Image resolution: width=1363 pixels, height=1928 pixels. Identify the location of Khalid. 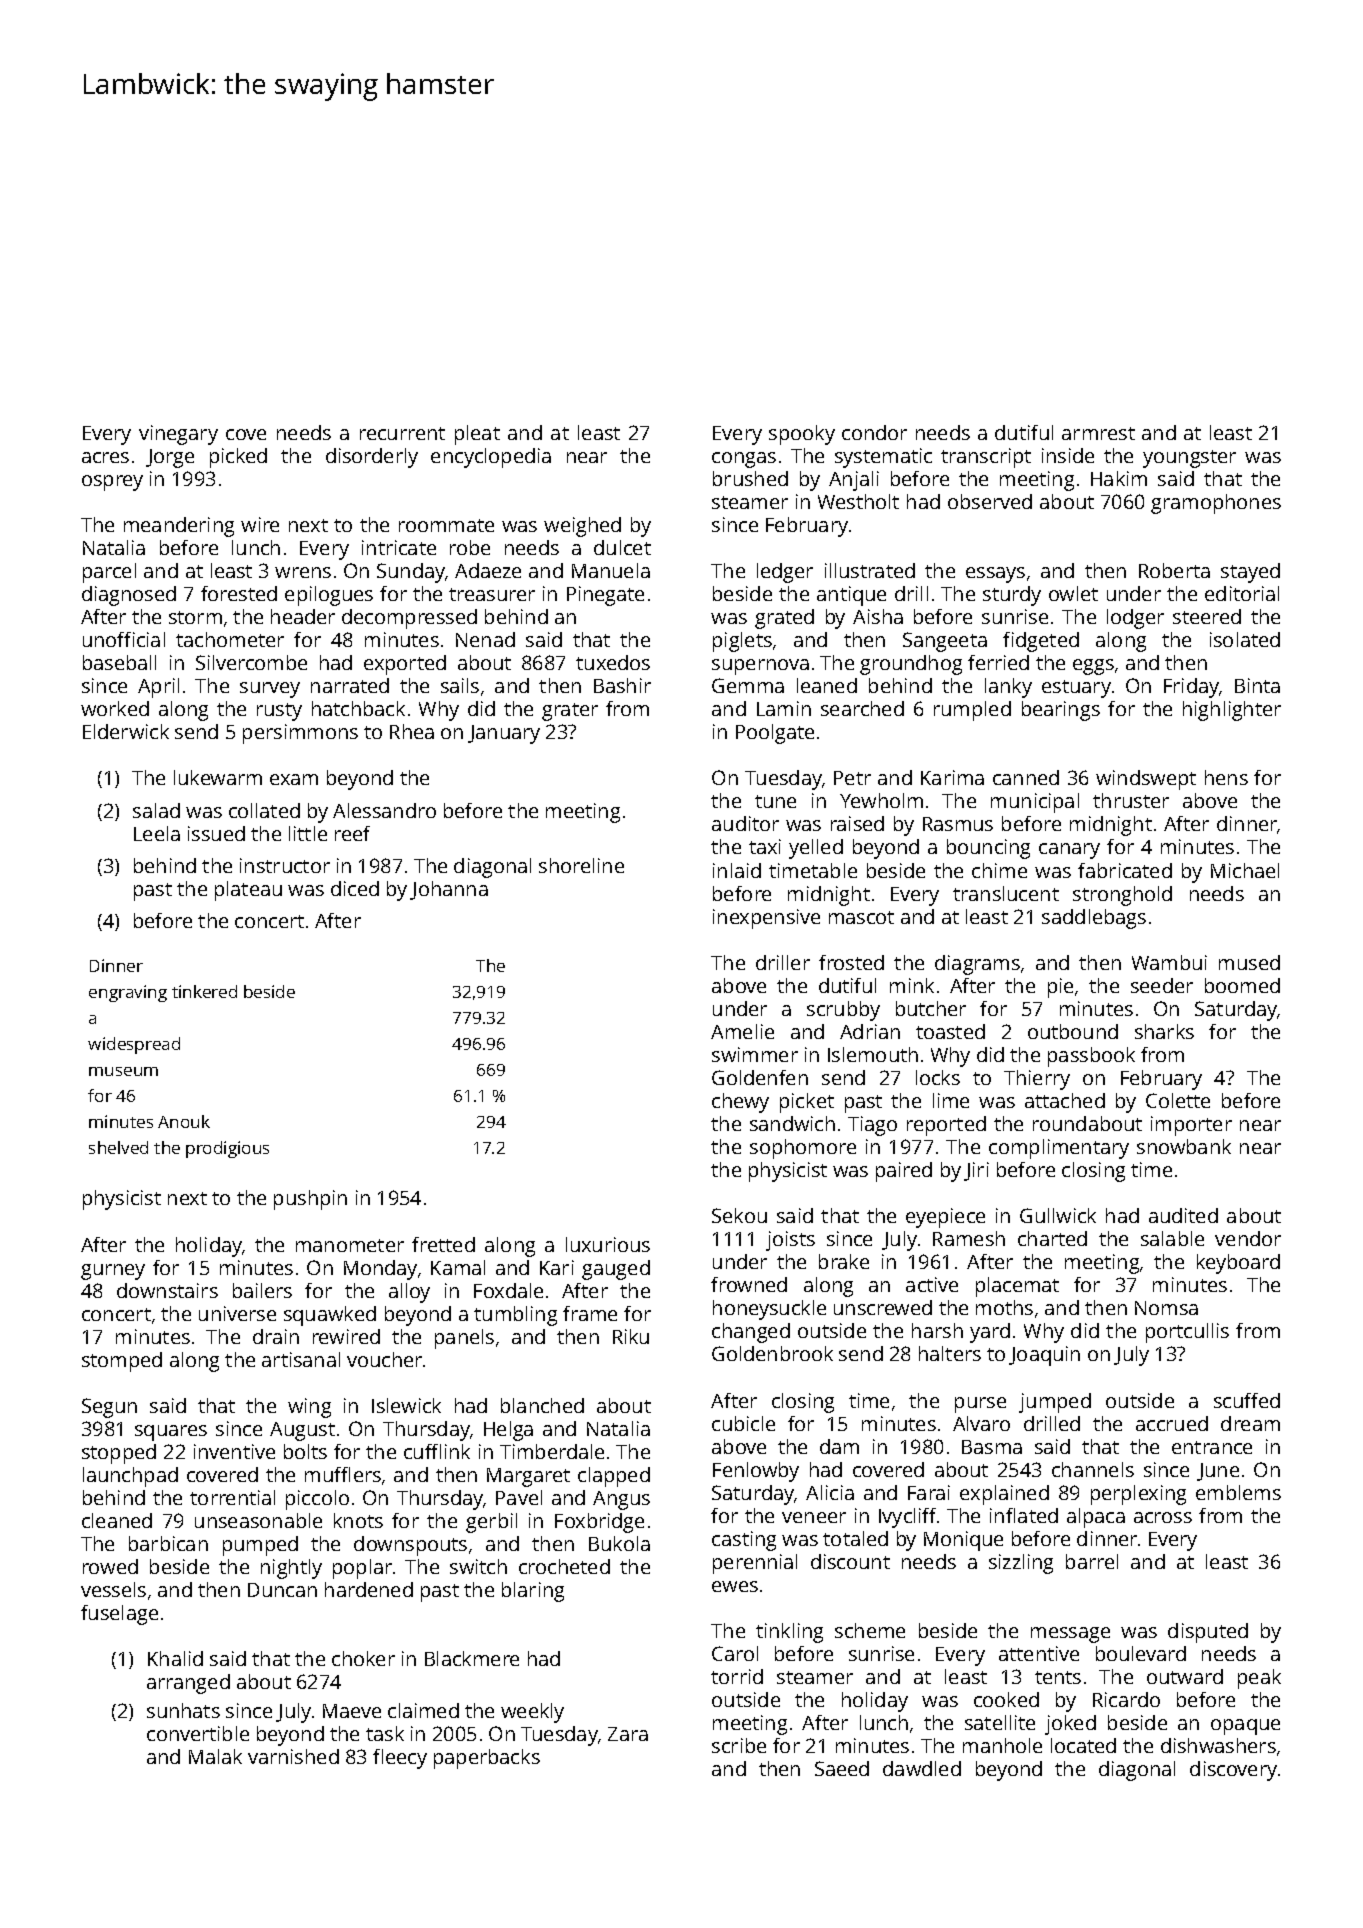
(175, 1658).
